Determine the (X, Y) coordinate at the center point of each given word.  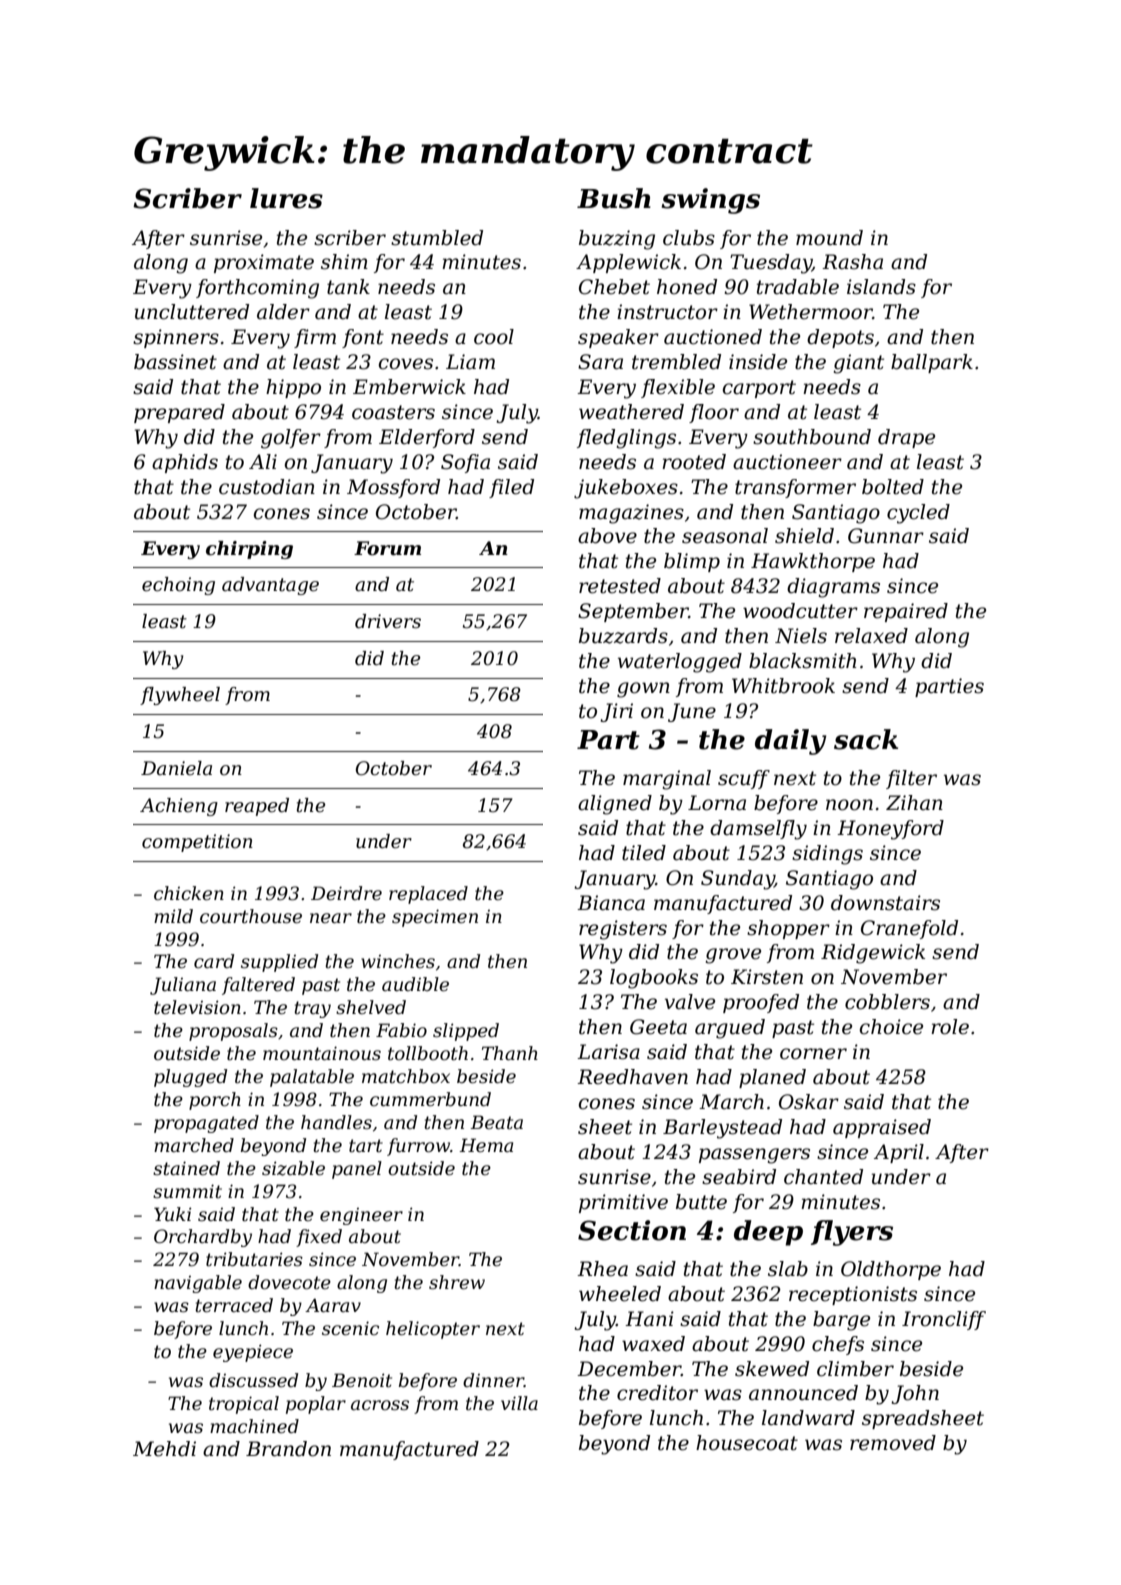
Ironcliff (944, 1320)
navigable (198, 1284)
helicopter (433, 1330)
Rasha (852, 262)
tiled (644, 853)
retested (620, 586)
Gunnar (886, 536)
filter (911, 779)
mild (173, 916)
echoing (178, 586)
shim (344, 262)
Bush (614, 198)
